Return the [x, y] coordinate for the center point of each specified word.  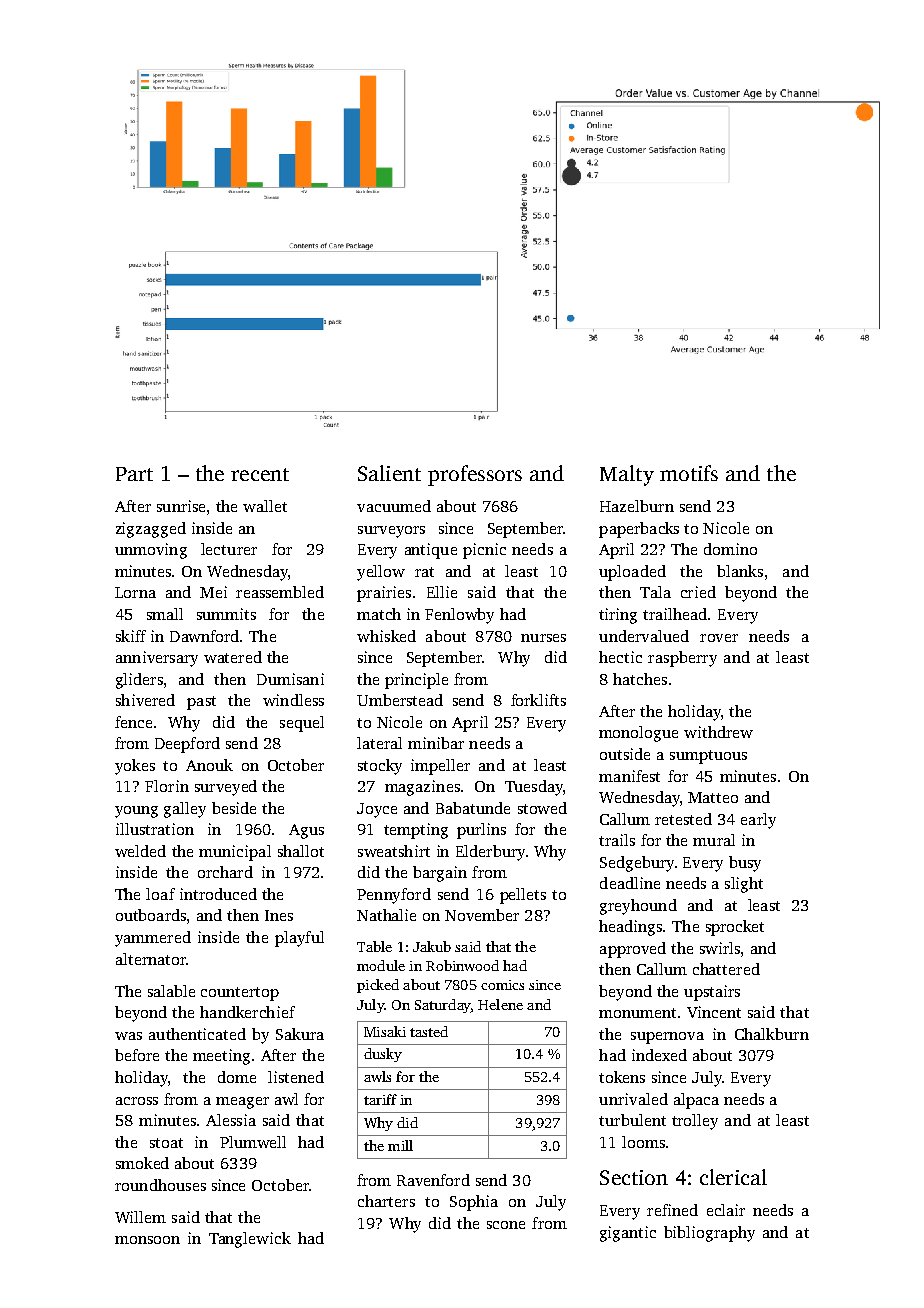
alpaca [696, 1101]
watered [233, 657]
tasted [429, 1031]
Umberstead [400, 700]
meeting [221, 1057]
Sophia [474, 1203]
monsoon [147, 1240]
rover [719, 638]
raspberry [682, 659]
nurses [543, 638]
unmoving [151, 551]
